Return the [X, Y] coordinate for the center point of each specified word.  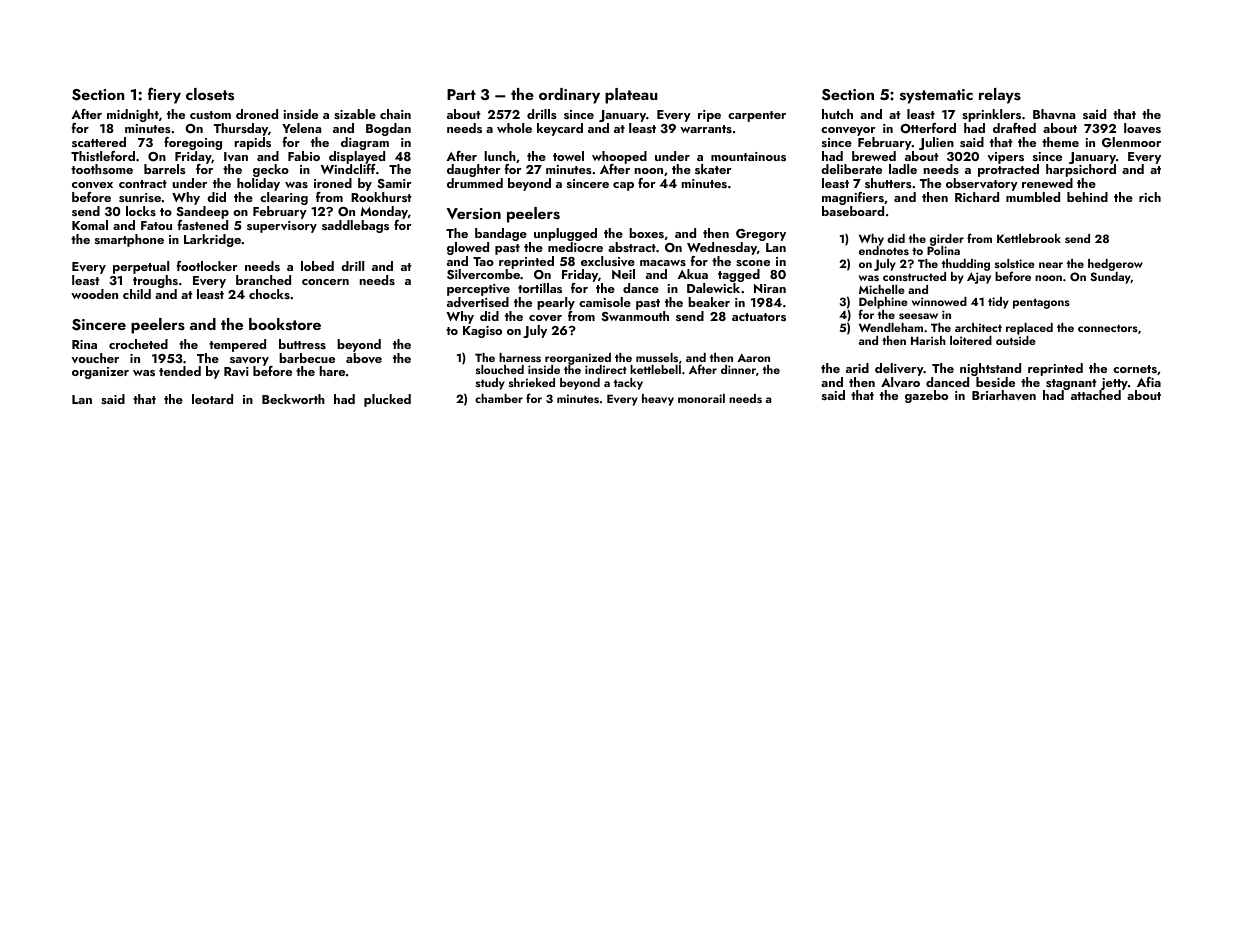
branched [263, 280]
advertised [478, 302]
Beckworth [293, 399]
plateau [631, 96]
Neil [623, 274]
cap [623, 186]
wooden [94, 294]
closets [210, 94]
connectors [1108, 328]
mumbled [1033, 197]
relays [1000, 96]
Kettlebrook [1029, 238]
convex [92, 185]
